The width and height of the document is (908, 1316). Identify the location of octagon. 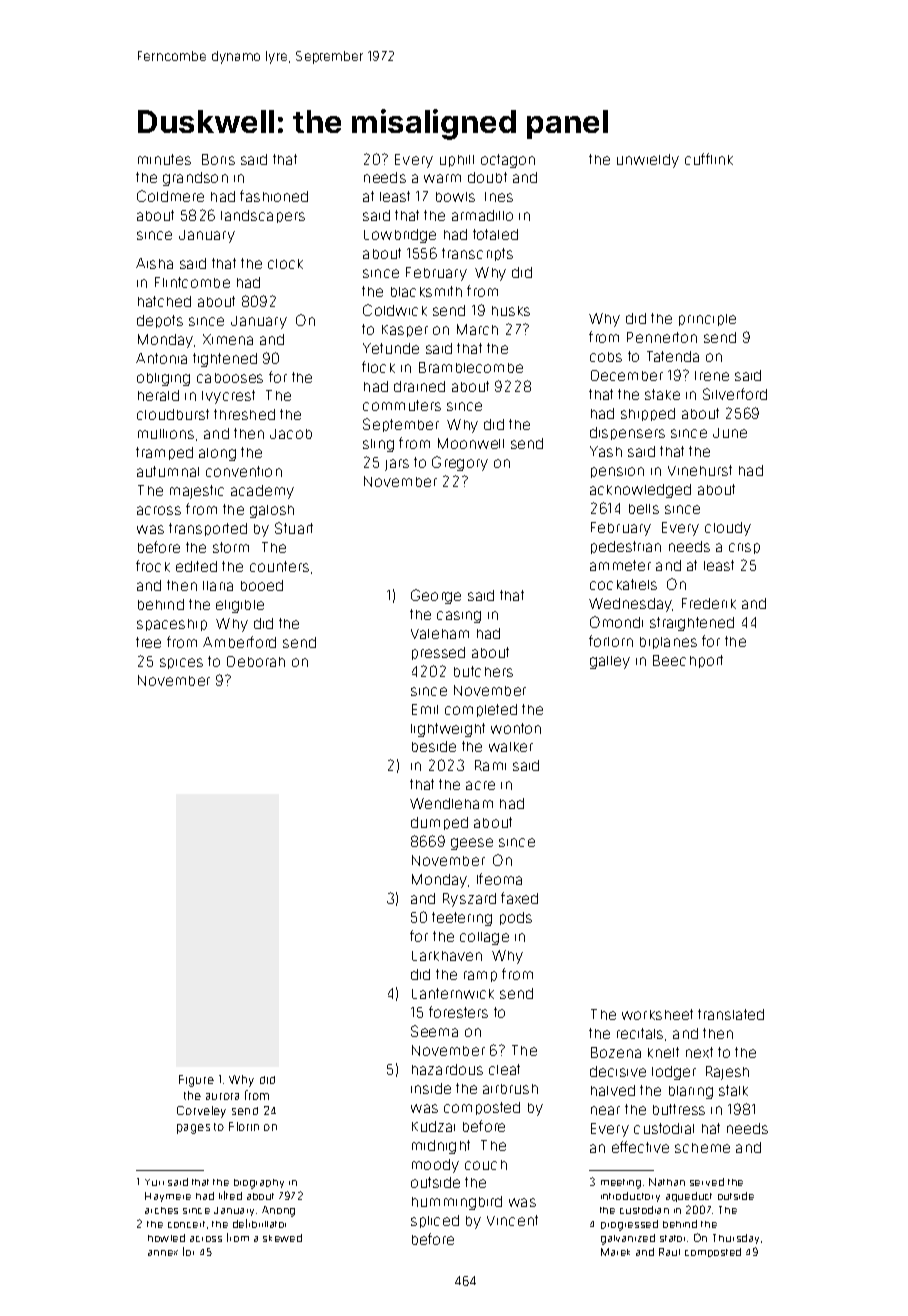
(508, 161).
